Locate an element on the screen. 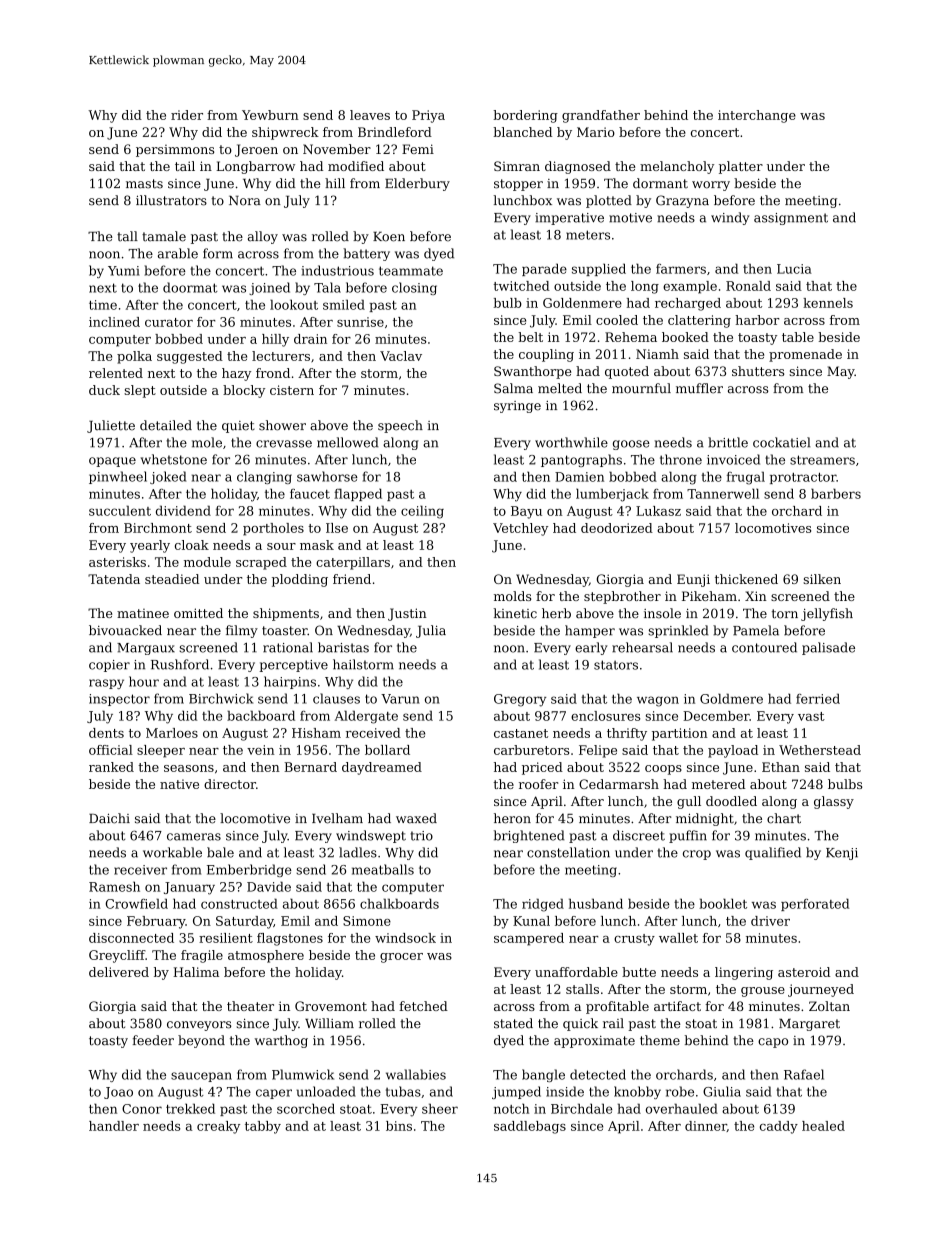 This screenshot has width=952, height=1233. Vaclav is located at coordinates (401, 356).
